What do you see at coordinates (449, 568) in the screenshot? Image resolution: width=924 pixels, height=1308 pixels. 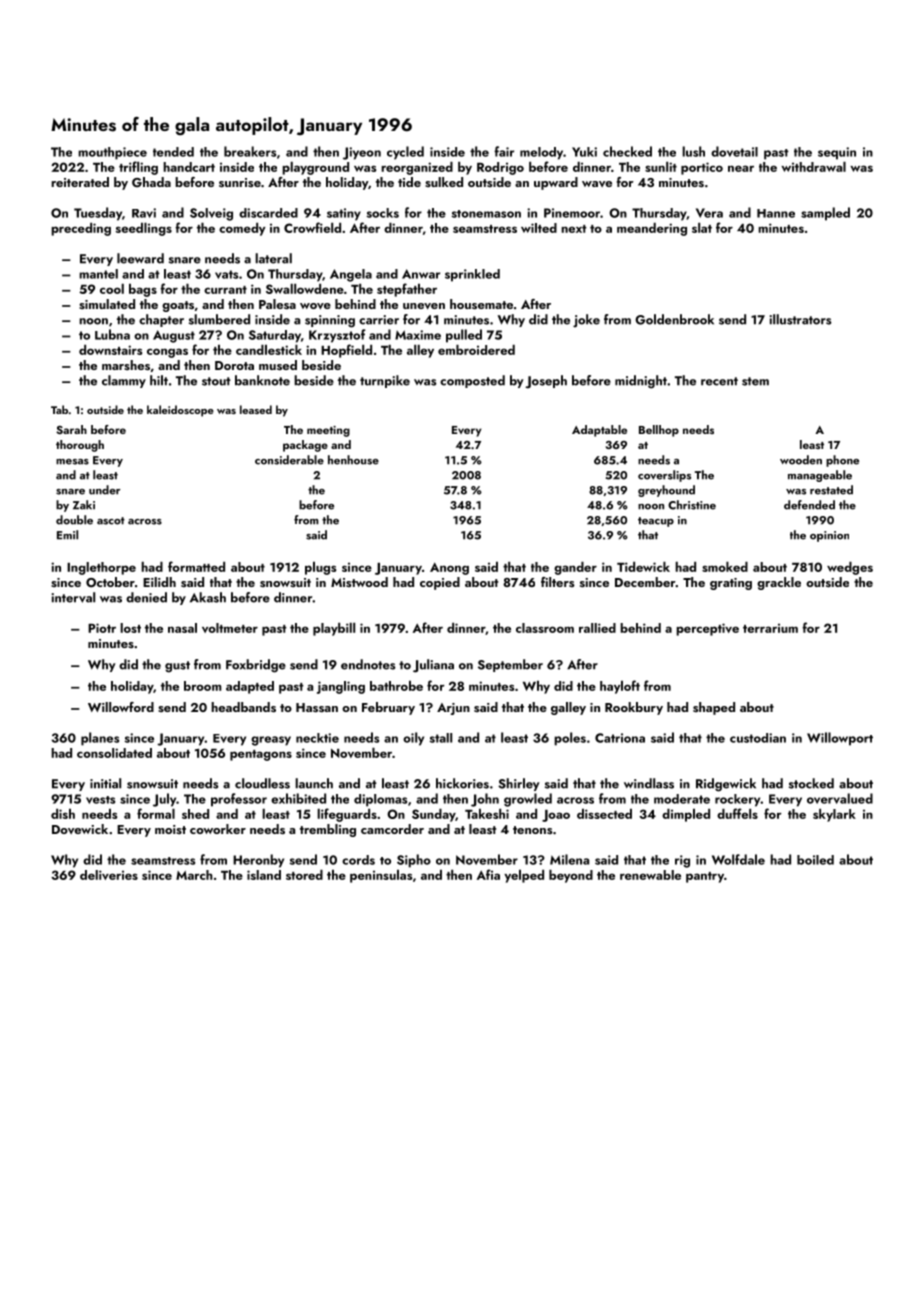 I see `Anong` at bounding box center [449, 568].
